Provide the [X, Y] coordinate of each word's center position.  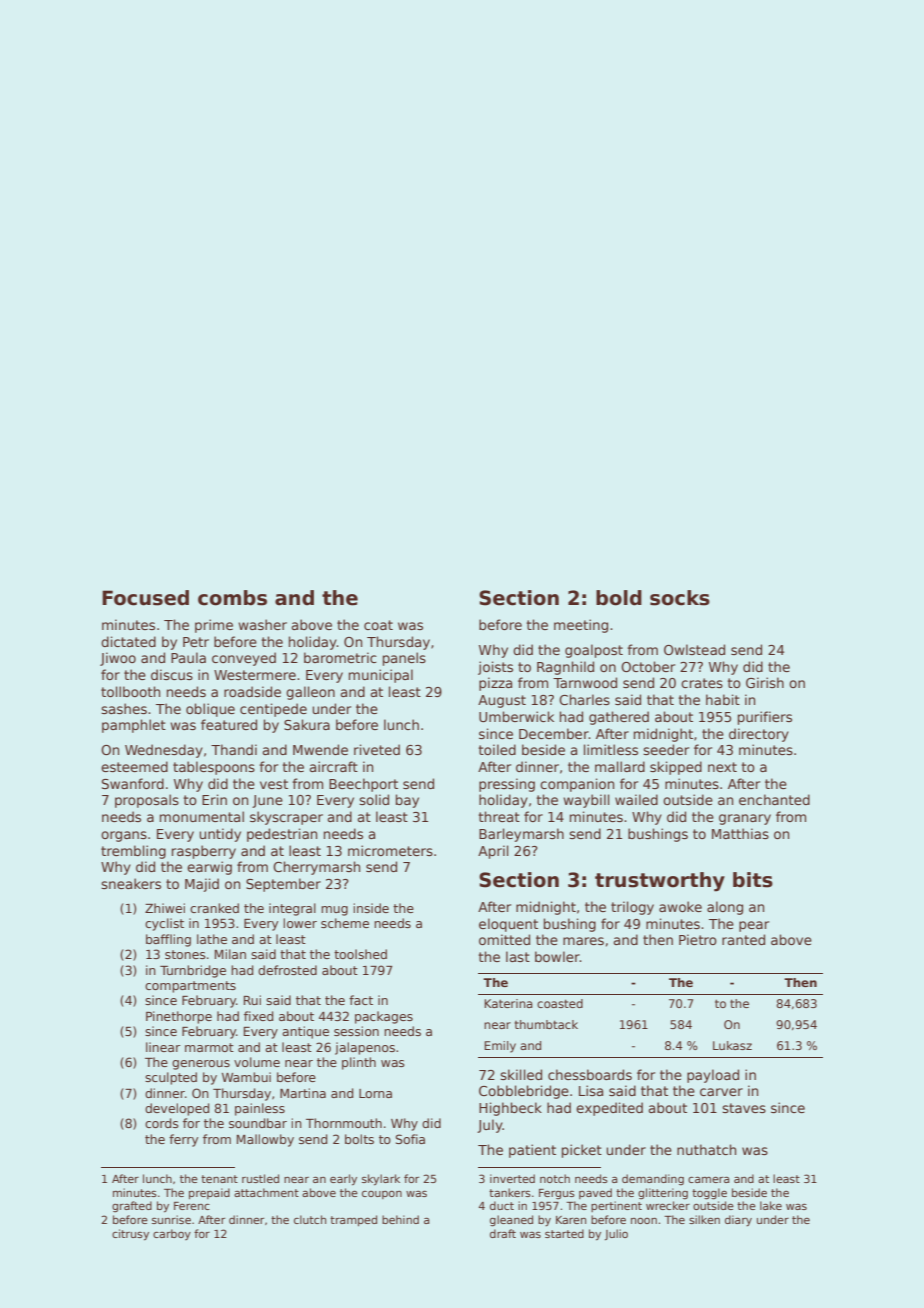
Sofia [410, 1139]
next [722, 767]
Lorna [375, 1093]
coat [378, 625]
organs [124, 836]
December [554, 733]
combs [232, 598]
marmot [209, 1047]
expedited [609, 1109]
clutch [310, 1219]
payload [713, 1076]
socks [680, 598]
